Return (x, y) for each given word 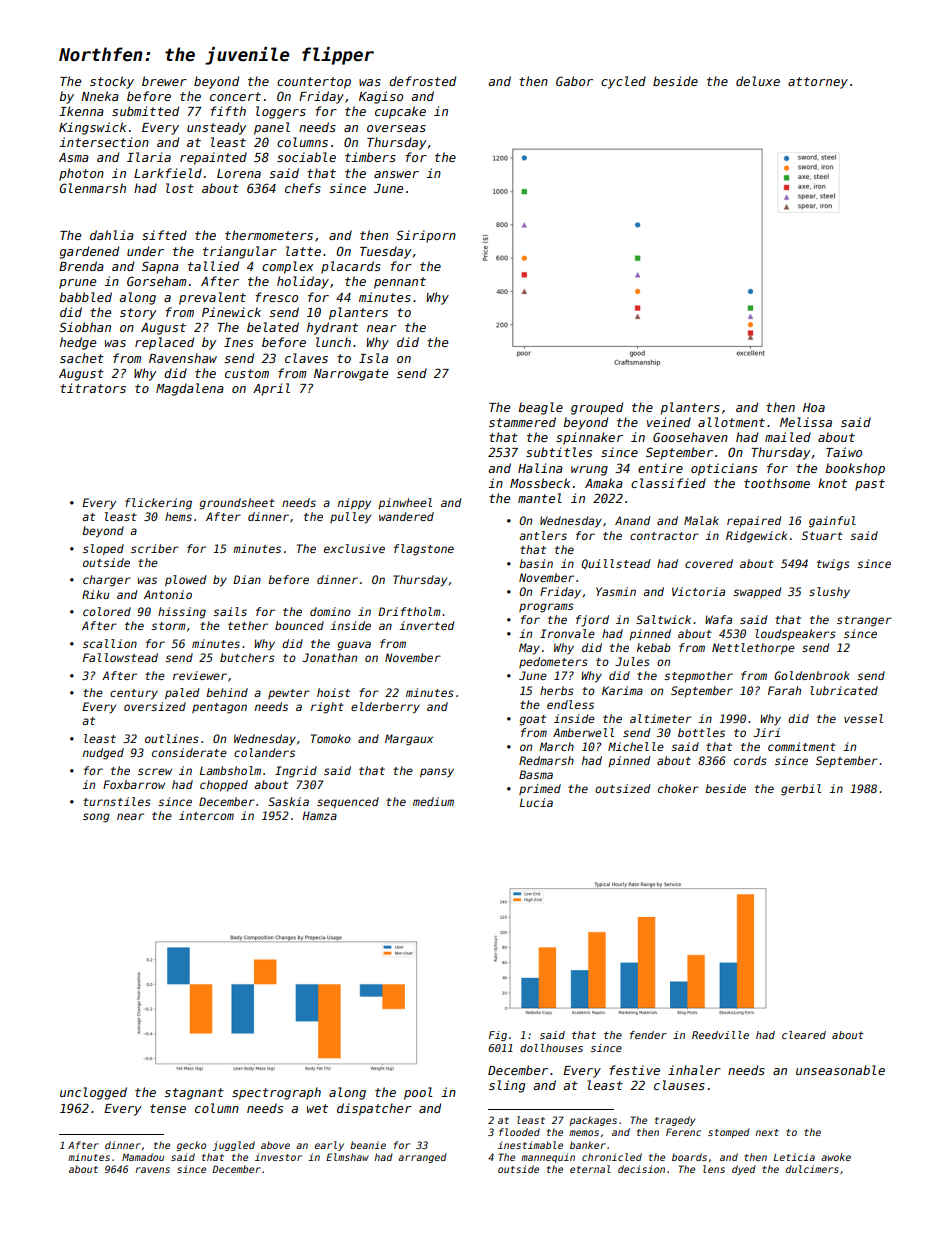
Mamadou (143, 1157)
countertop (314, 83)
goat (532, 720)
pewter (289, 694)
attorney (818, 83)
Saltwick (663, 619)
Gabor (574, 81)
